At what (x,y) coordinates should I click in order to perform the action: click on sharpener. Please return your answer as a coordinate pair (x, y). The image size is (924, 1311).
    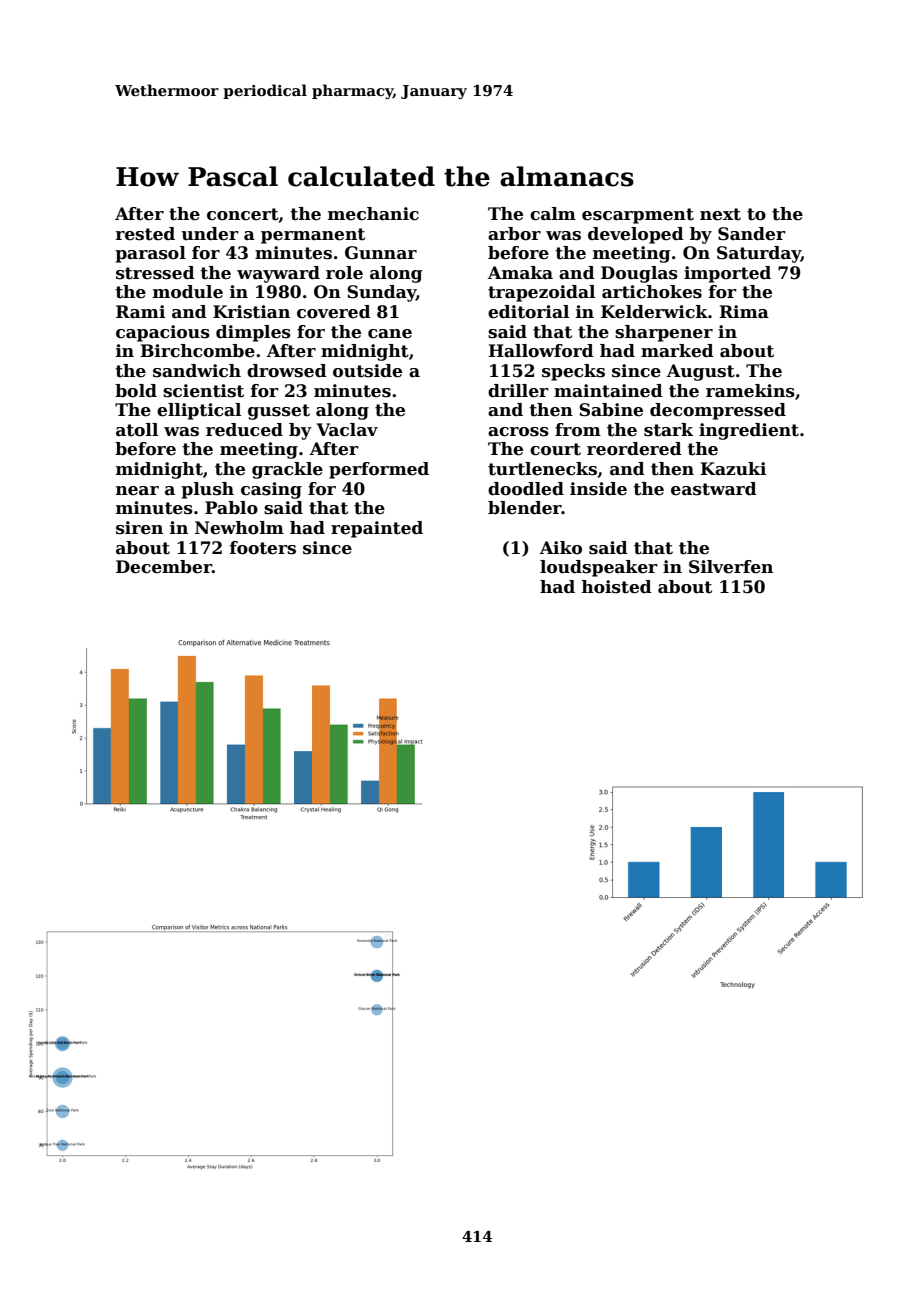
    Looking at the image, I should click on (664, 333).
